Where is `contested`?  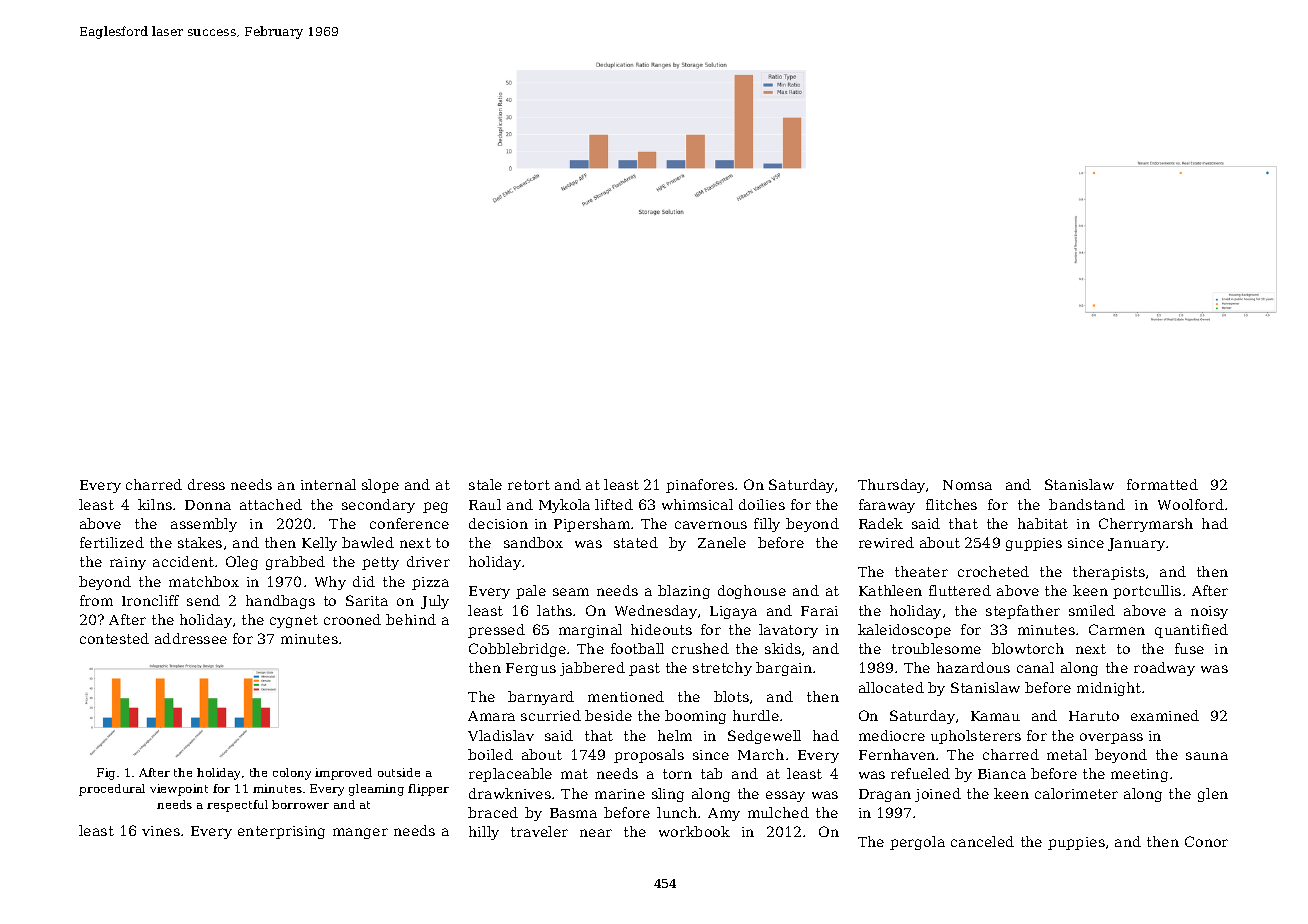
contested is located at coordinates (114, 638).
